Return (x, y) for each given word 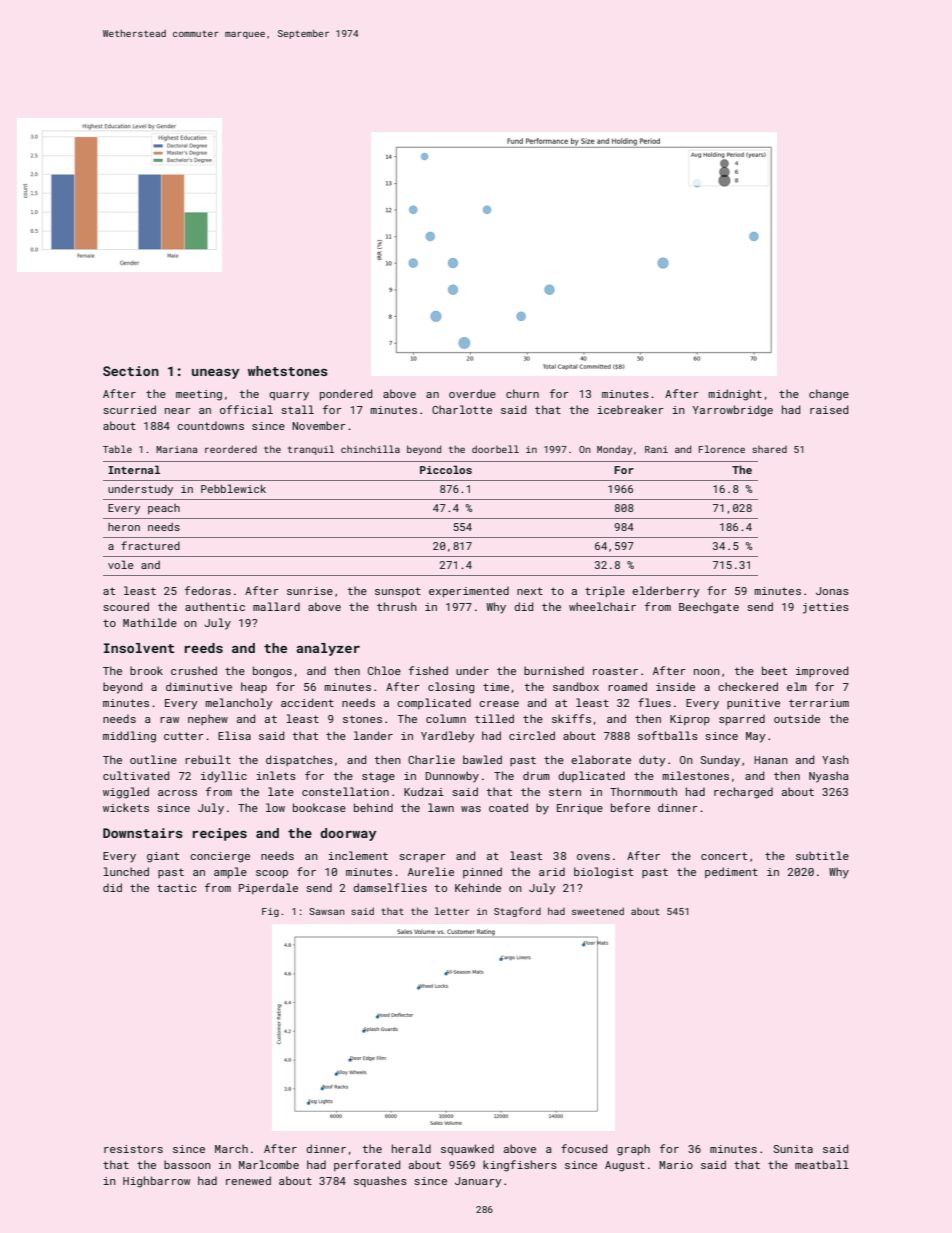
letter (452, 911)
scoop (272, 874)
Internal (134, 469)
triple (605, 591)
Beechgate (709, 608)
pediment (731, 872)
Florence (722, 449)
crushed (194, 670)
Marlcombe (269, 1164)
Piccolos (446, 469)
